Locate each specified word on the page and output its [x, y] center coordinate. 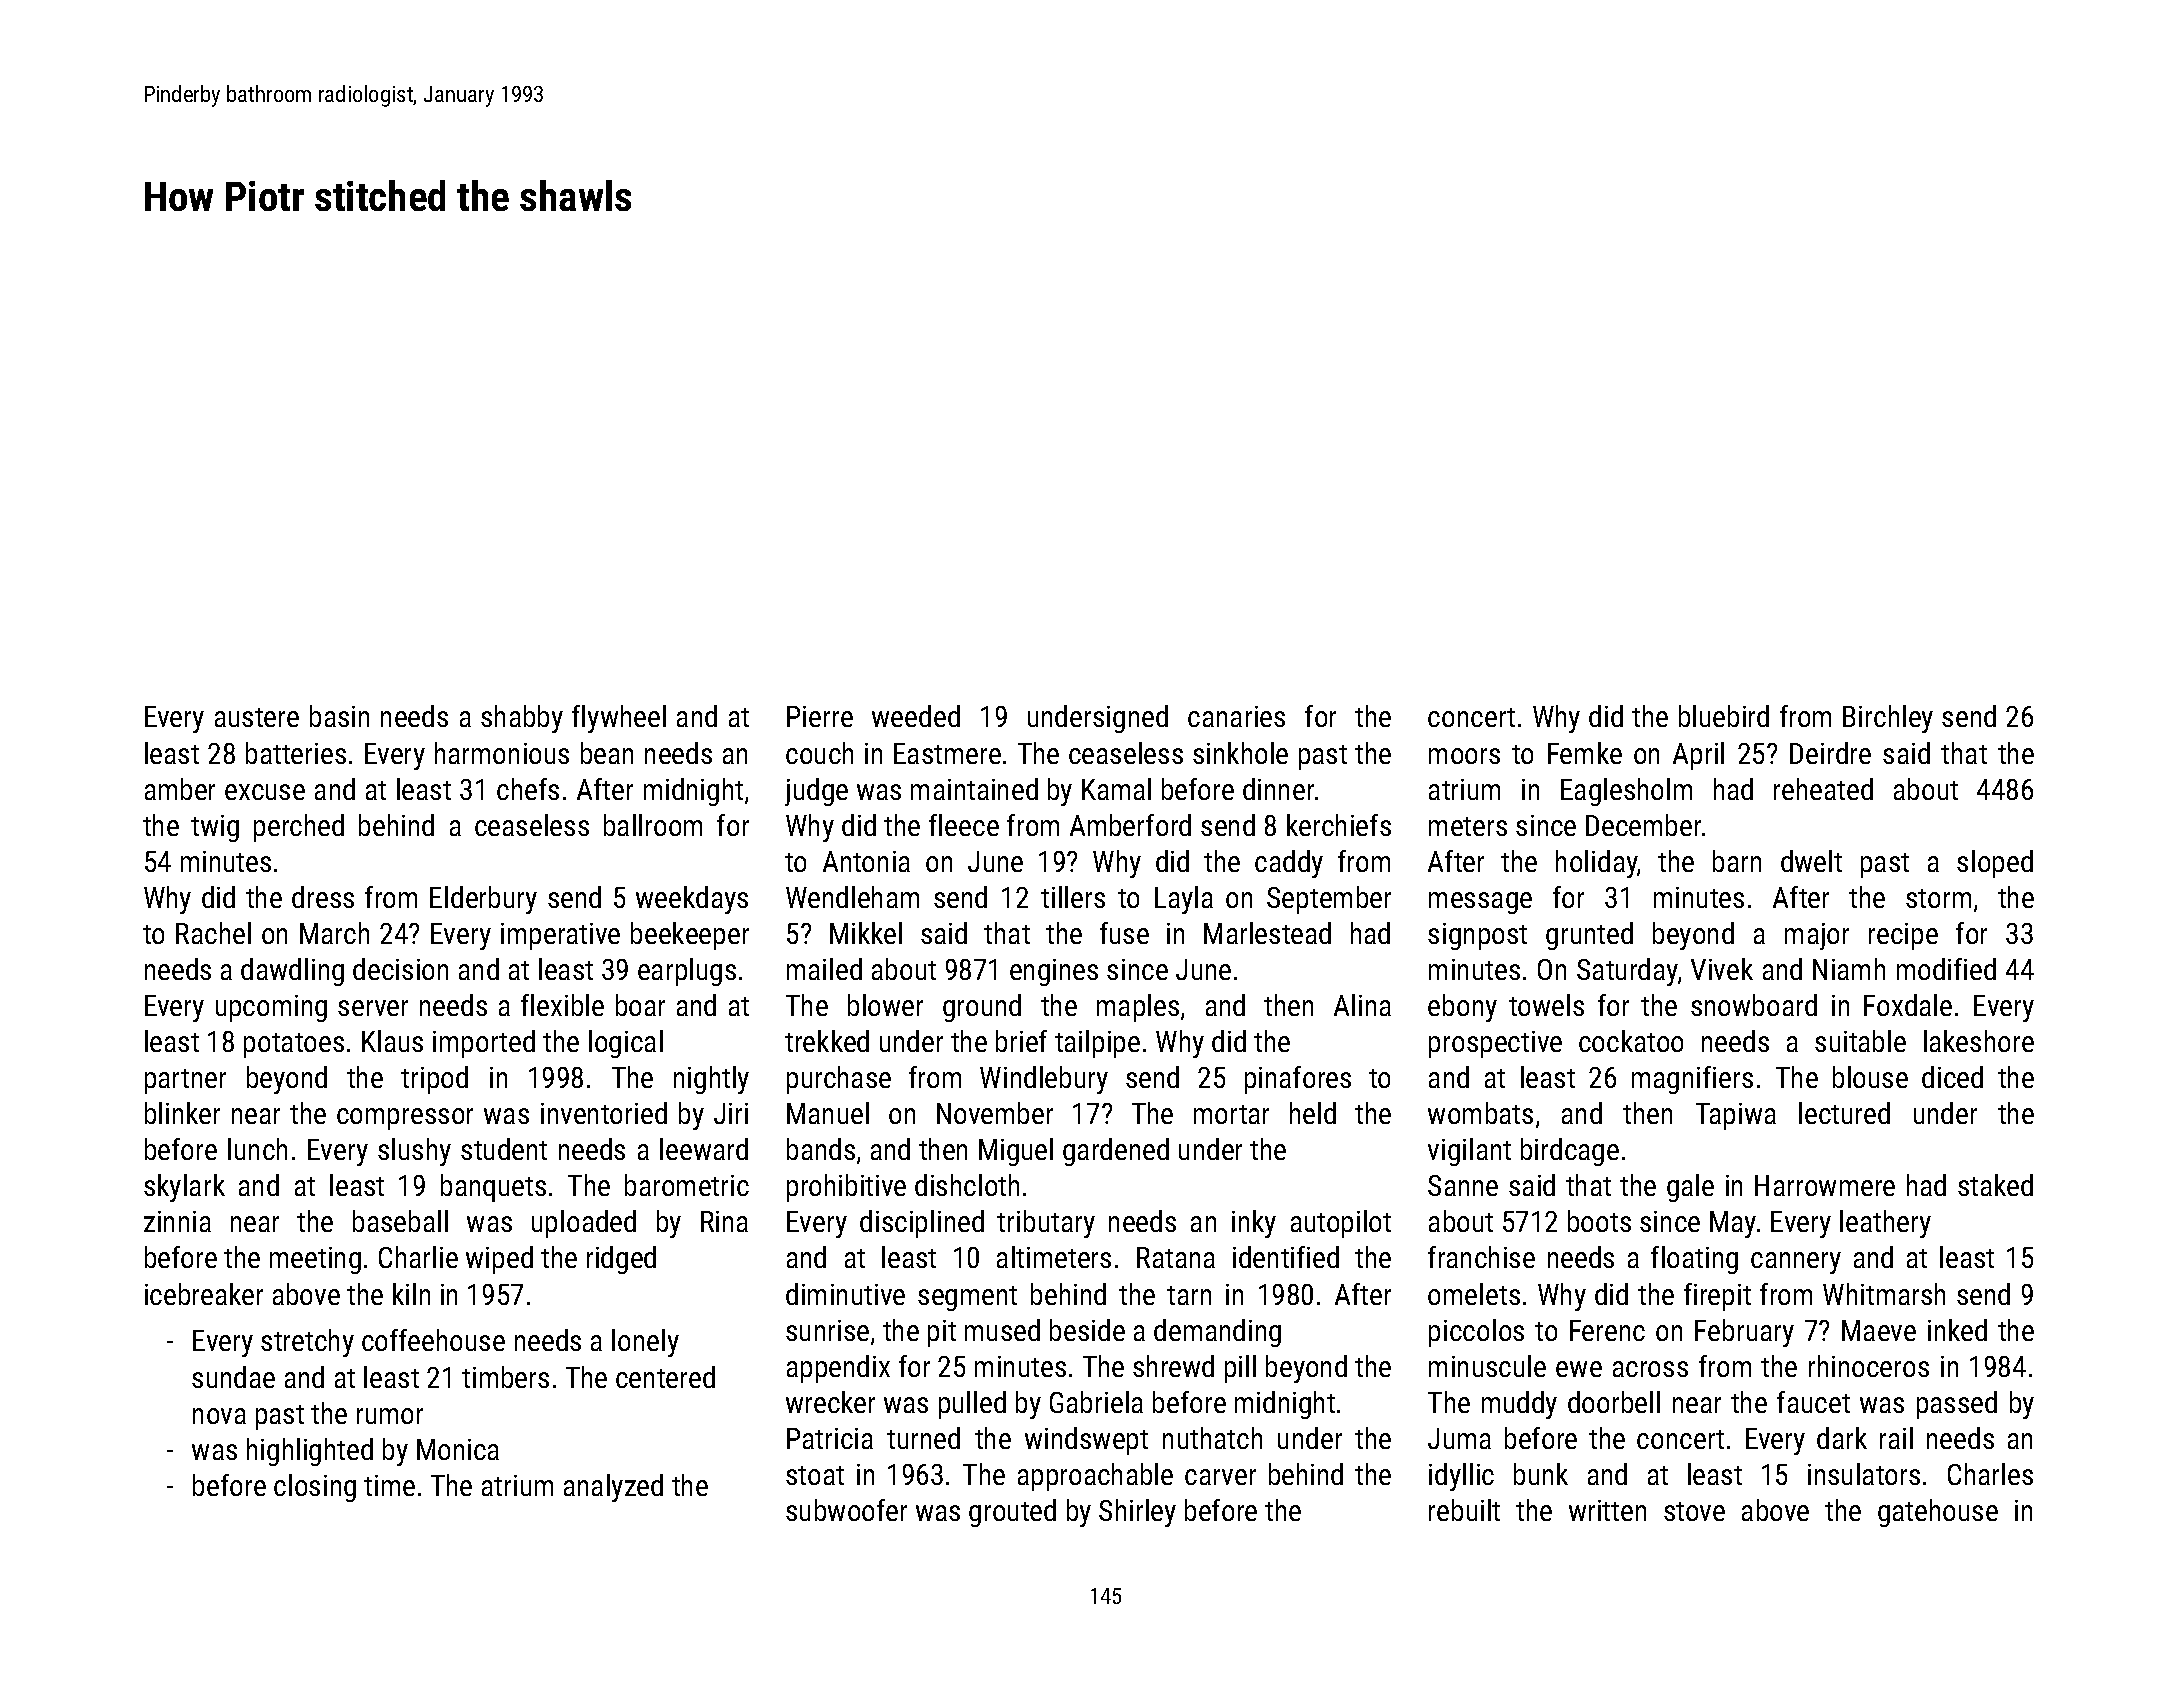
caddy [1289, 864]
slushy [414, 1152]
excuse [265, 792]
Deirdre [1830, 753]
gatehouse [1938, 1513]
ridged [621, 1260]
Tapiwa [1736, 1116]
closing [315, 1488]
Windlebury [1044, 1080]
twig [215, 828]
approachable [1095, 1477]
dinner [1278, 789]
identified [1286, 1257]
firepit [1717, 1297]
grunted [1589, 936]
